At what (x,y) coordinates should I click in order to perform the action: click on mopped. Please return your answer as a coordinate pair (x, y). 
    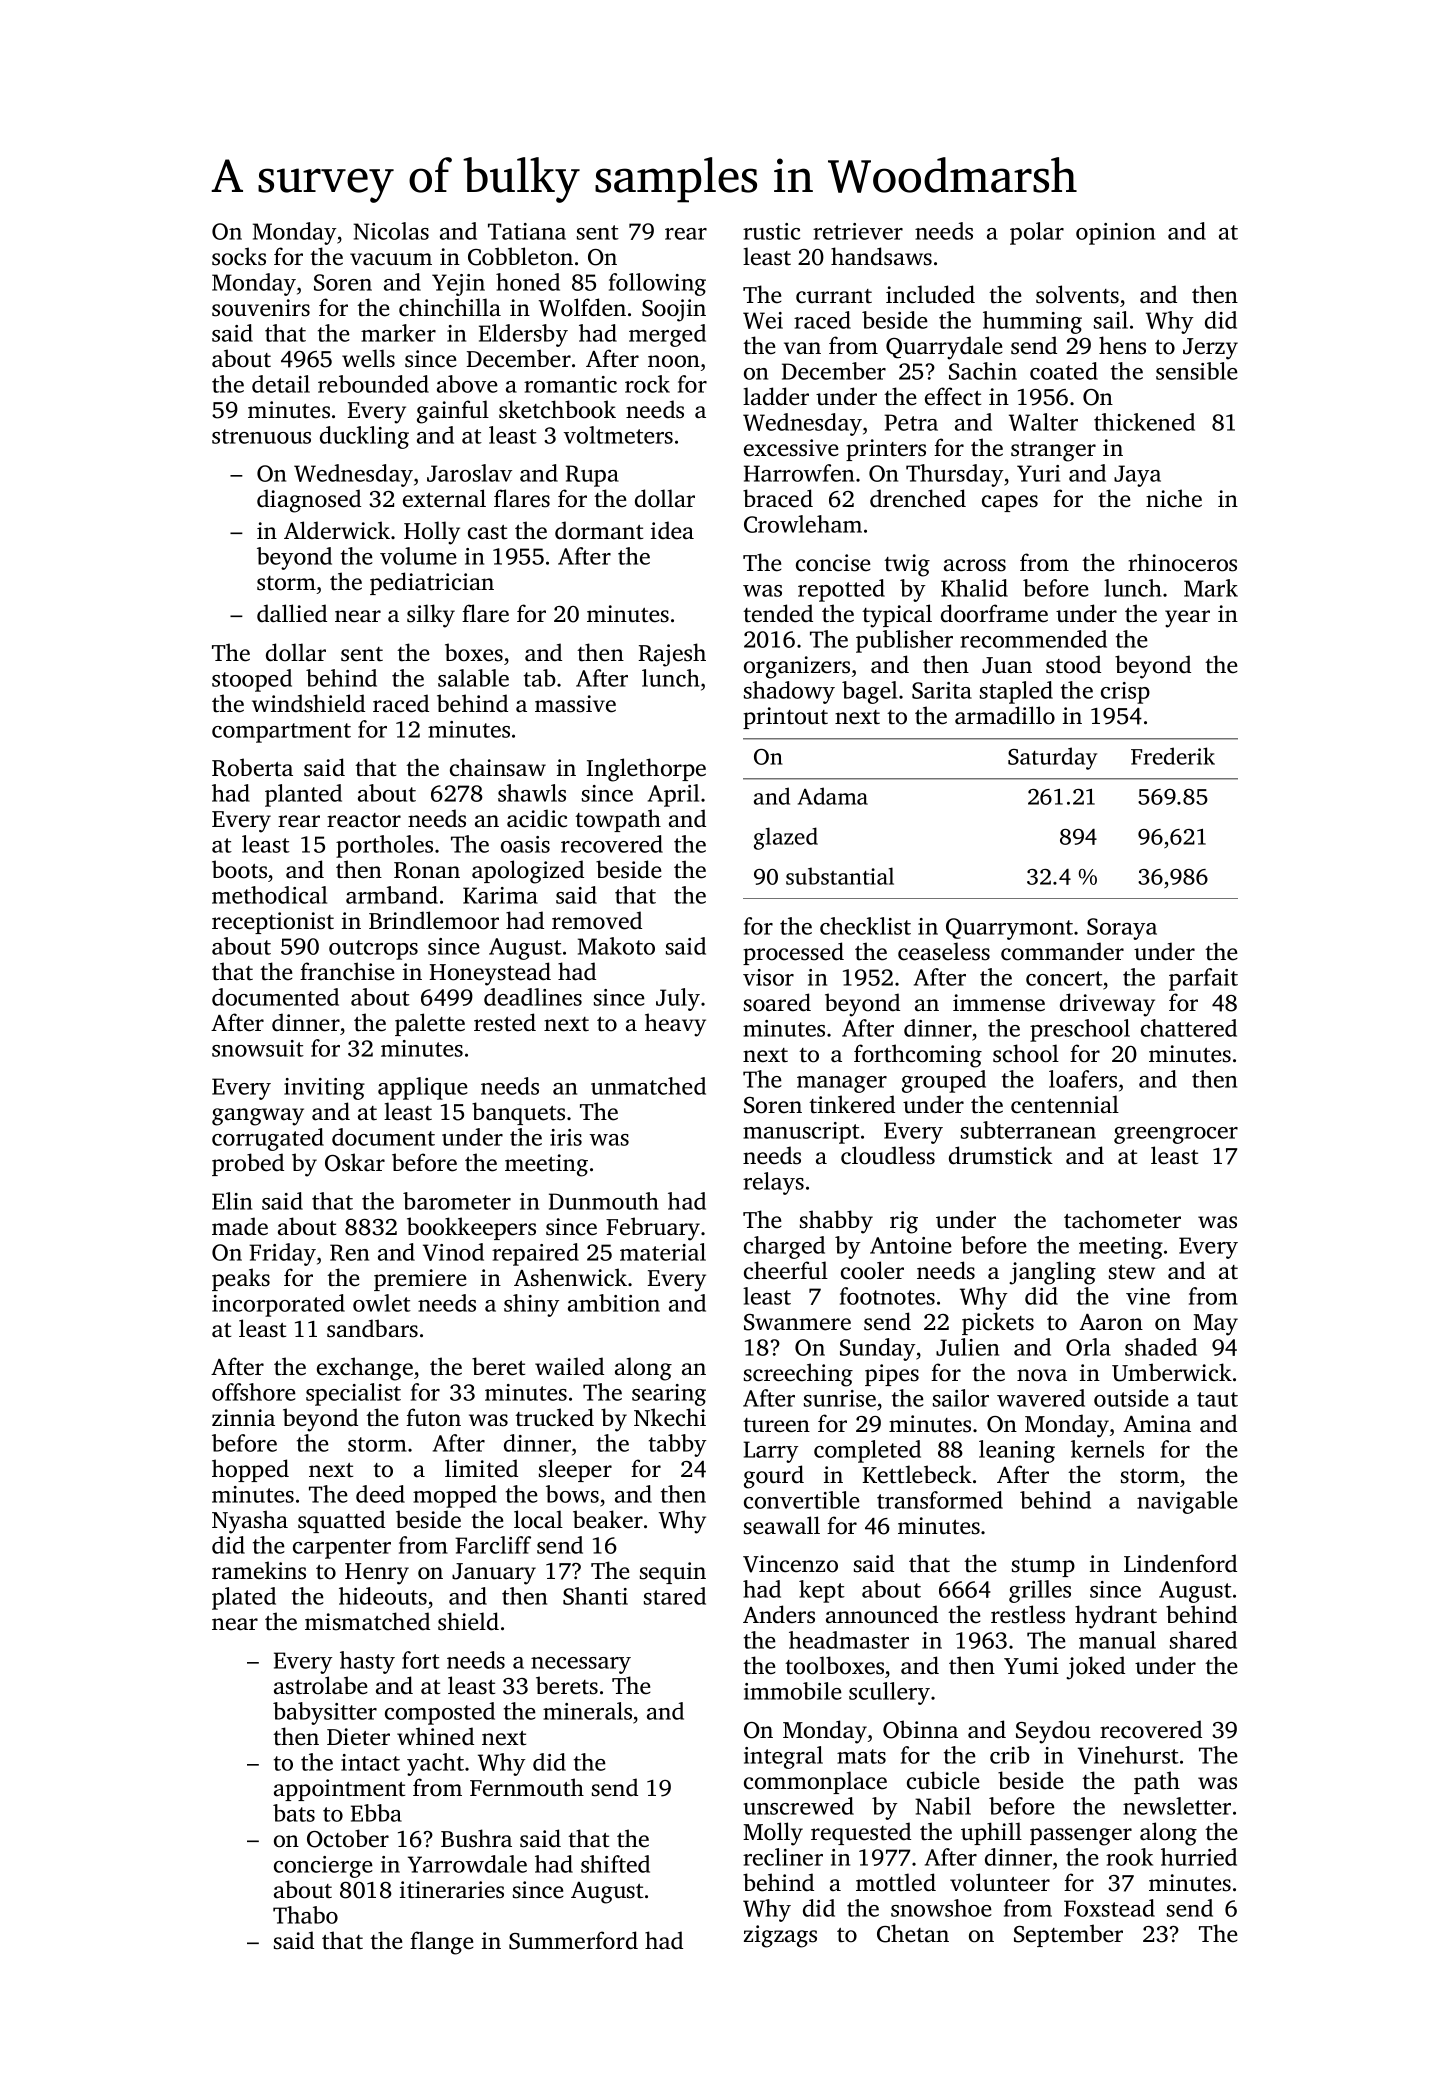
    Looking at the image, I should click on (455, 1496).
